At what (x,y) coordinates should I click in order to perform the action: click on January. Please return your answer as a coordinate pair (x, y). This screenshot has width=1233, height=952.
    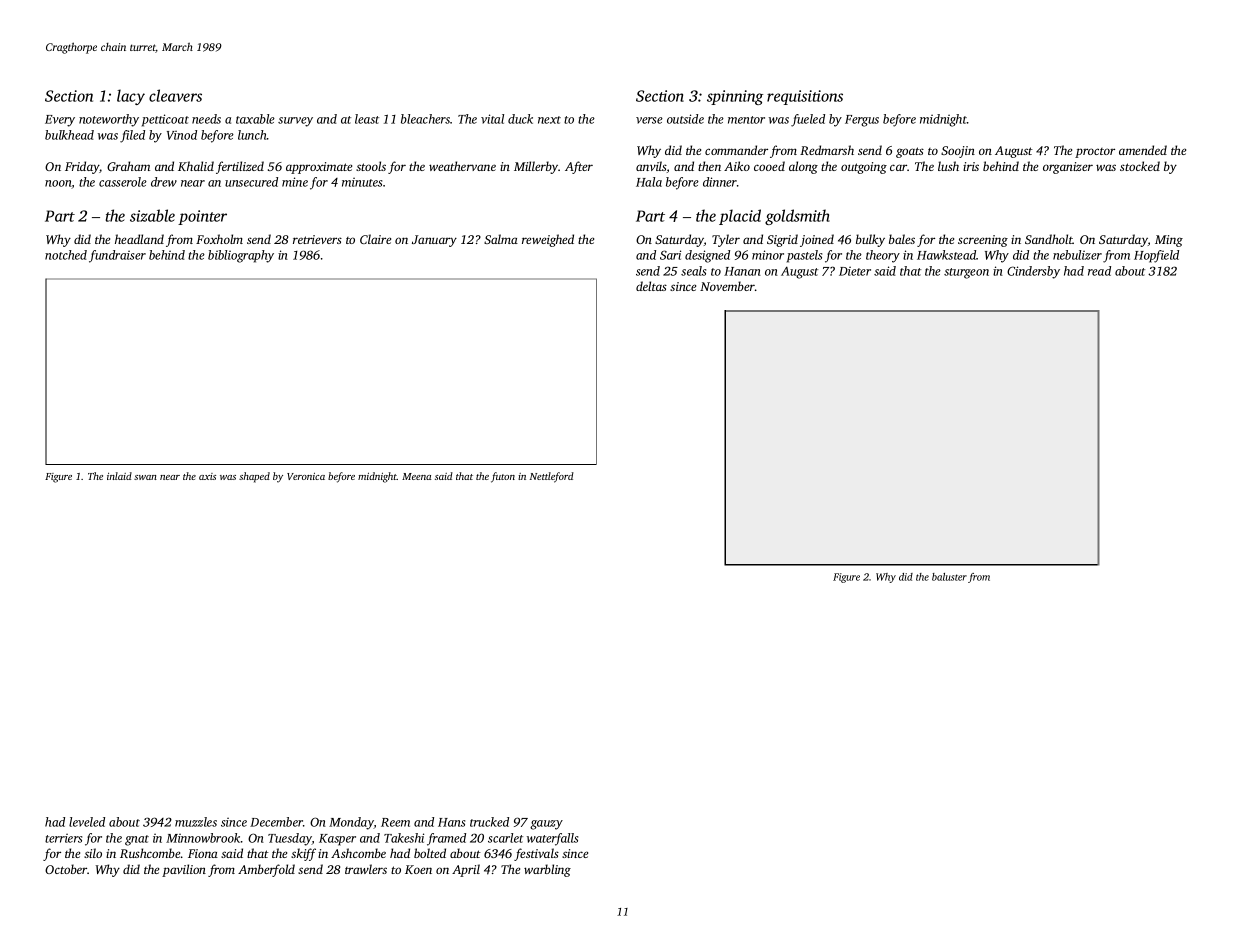
    Looking at the image, I should click on (434, 241).
